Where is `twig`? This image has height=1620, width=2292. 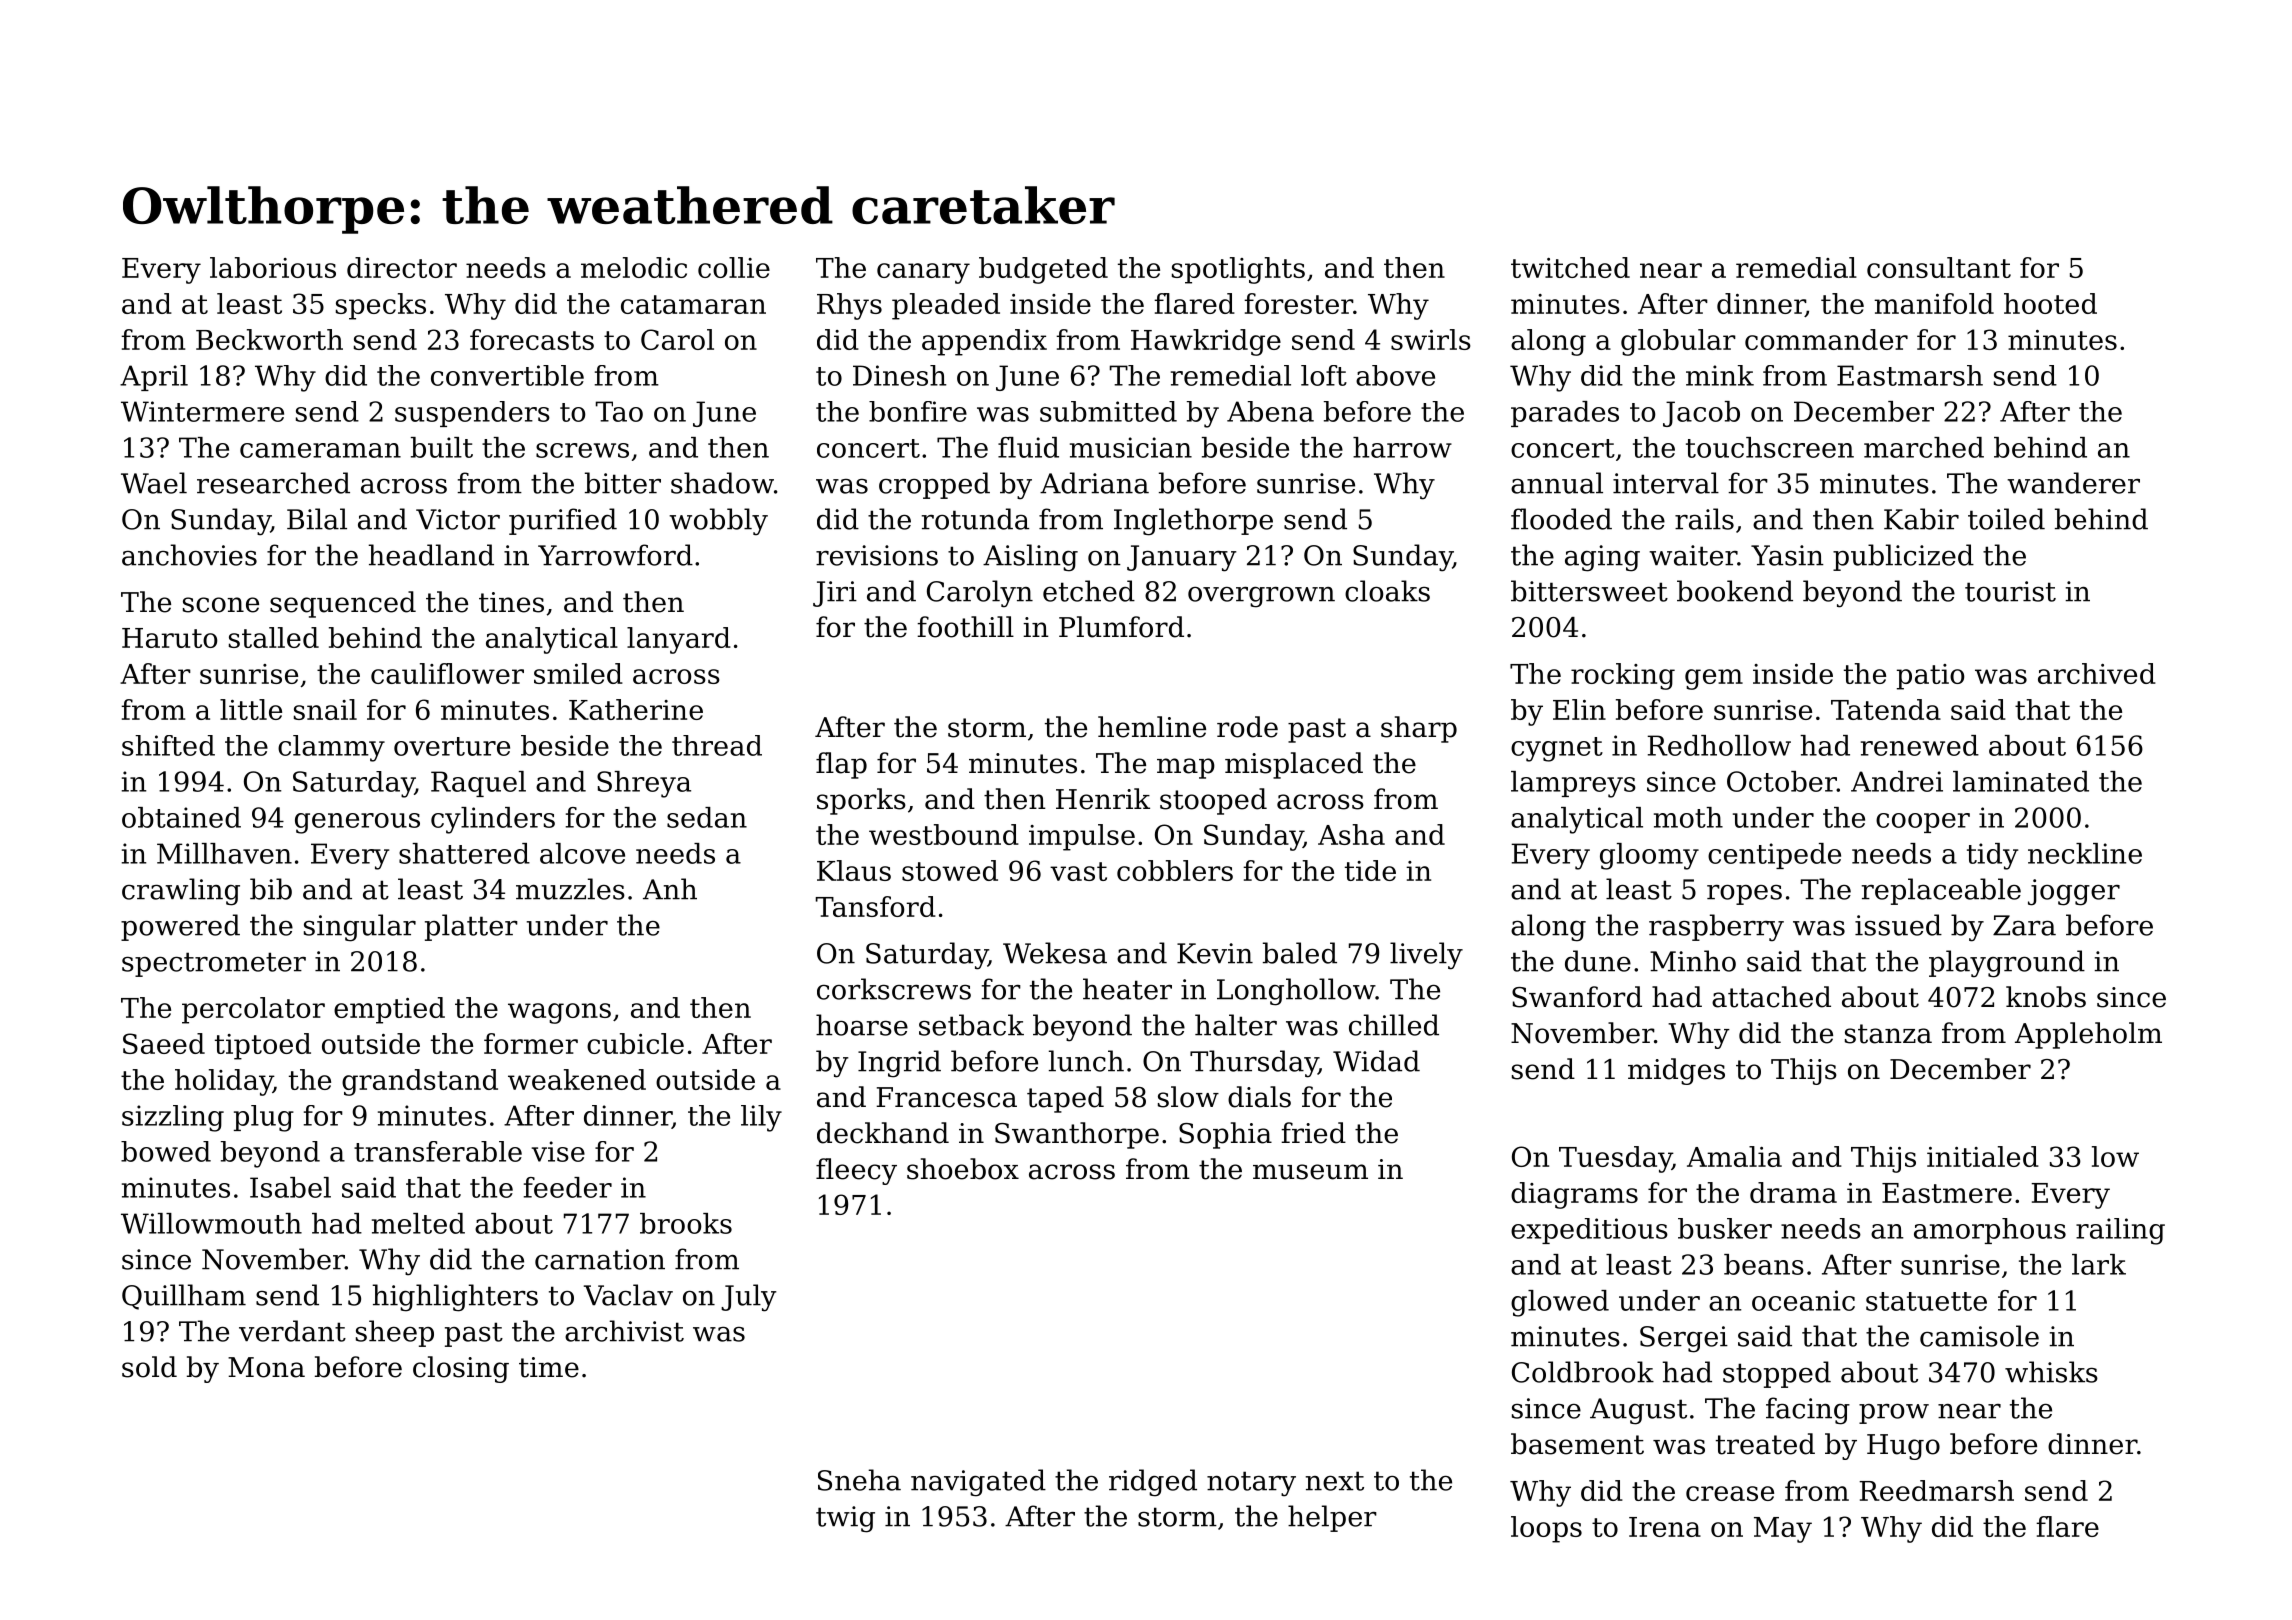 twig is located at coordinates (845, 1519).
